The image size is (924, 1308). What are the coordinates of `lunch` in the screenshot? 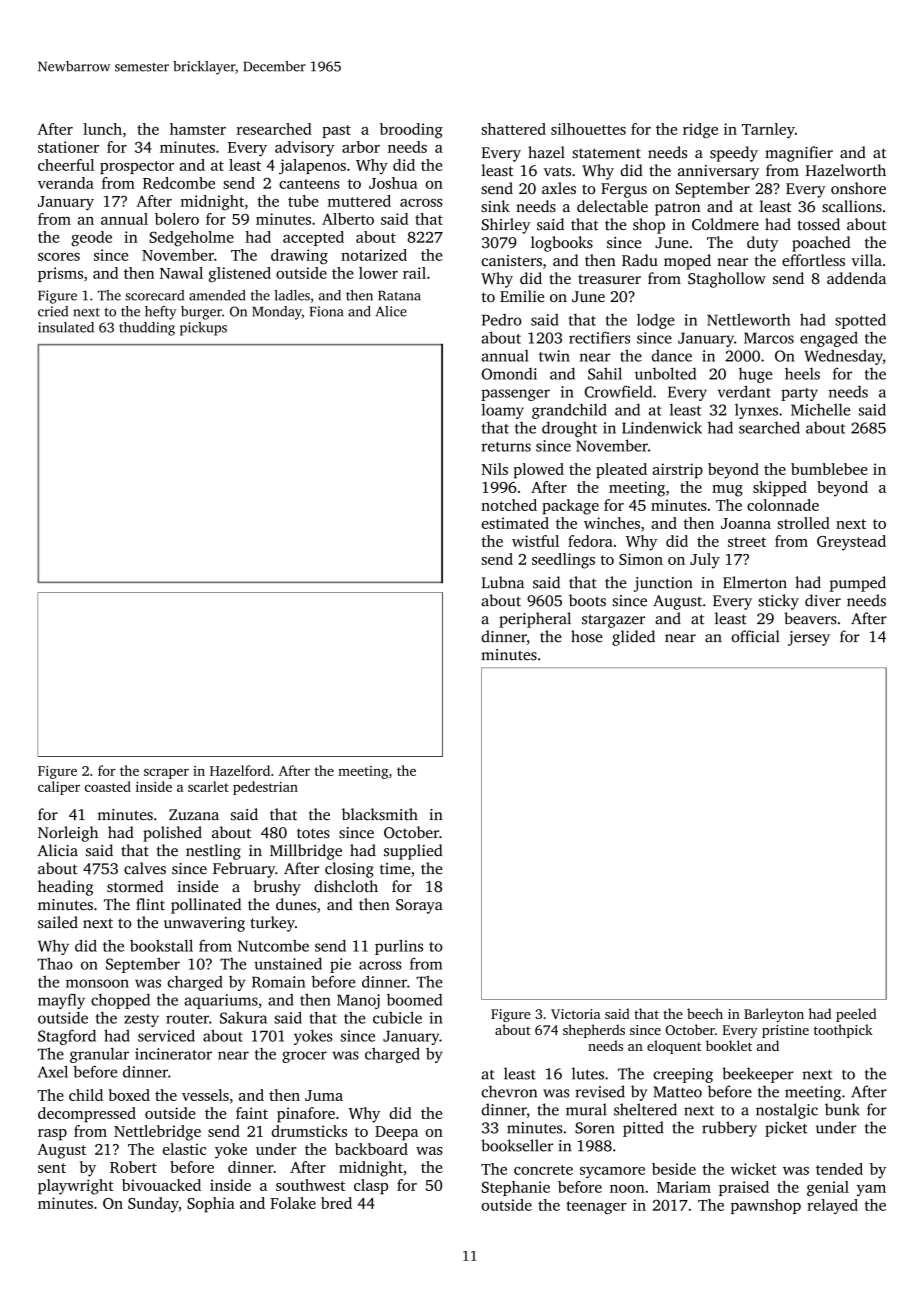 It's located at (102, 129).
